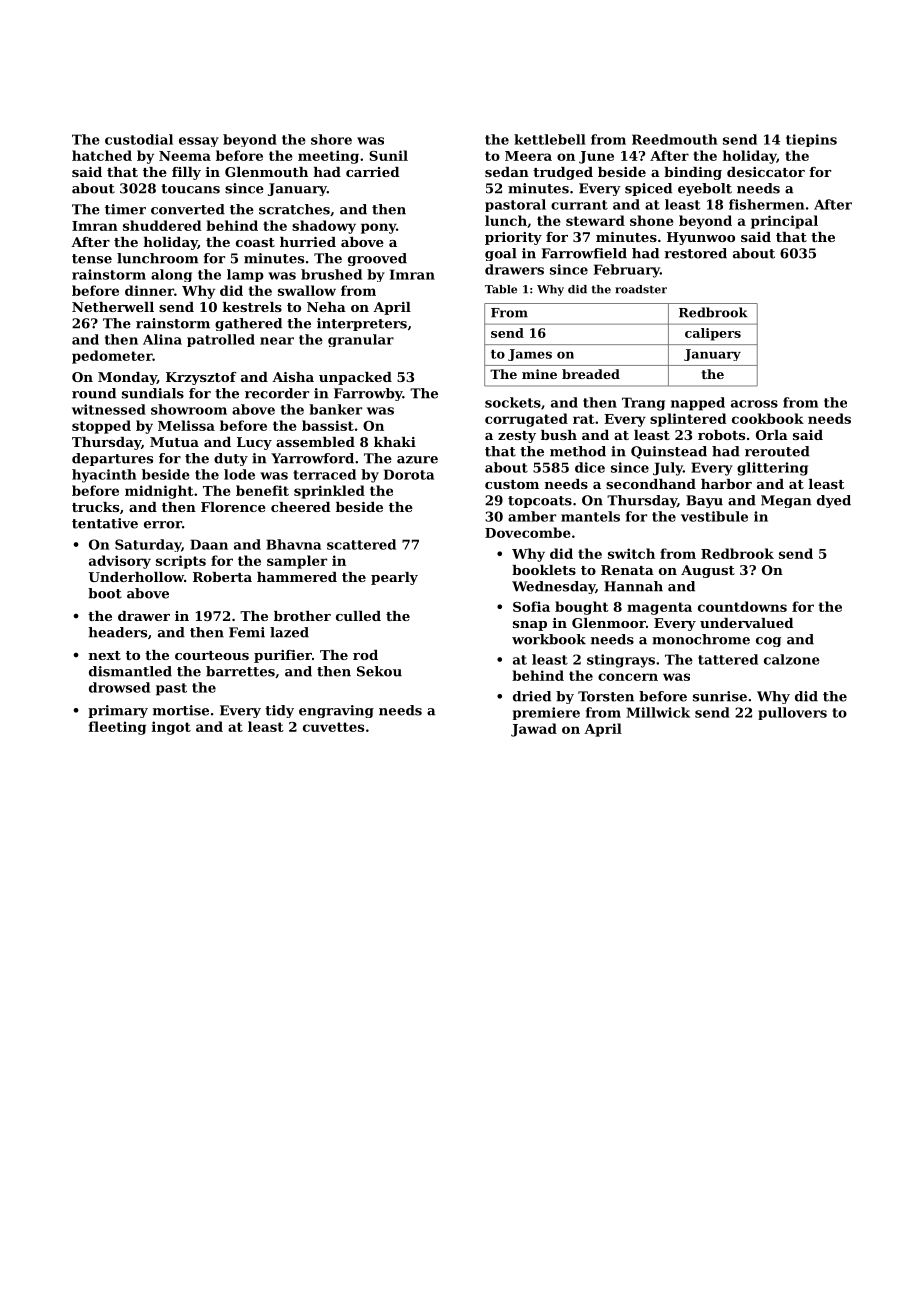 Image resolution: width=924 pixels, height=1314 pixels. Describe the element at coordinates (171, 728) in the image. I see `ingot` at that location.
